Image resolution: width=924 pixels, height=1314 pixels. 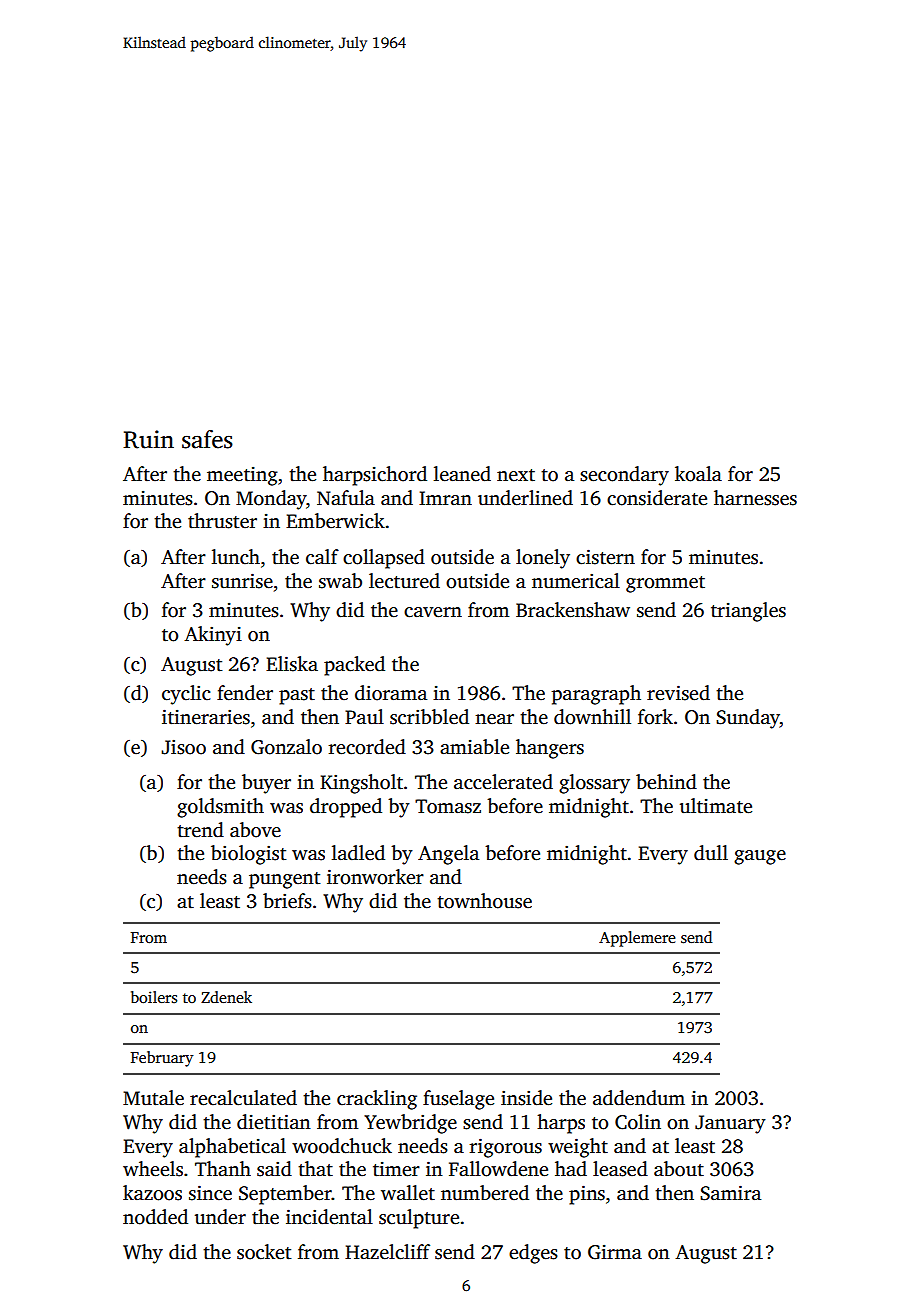 I want to click on goldsmith, so click(x=220, y=808).
